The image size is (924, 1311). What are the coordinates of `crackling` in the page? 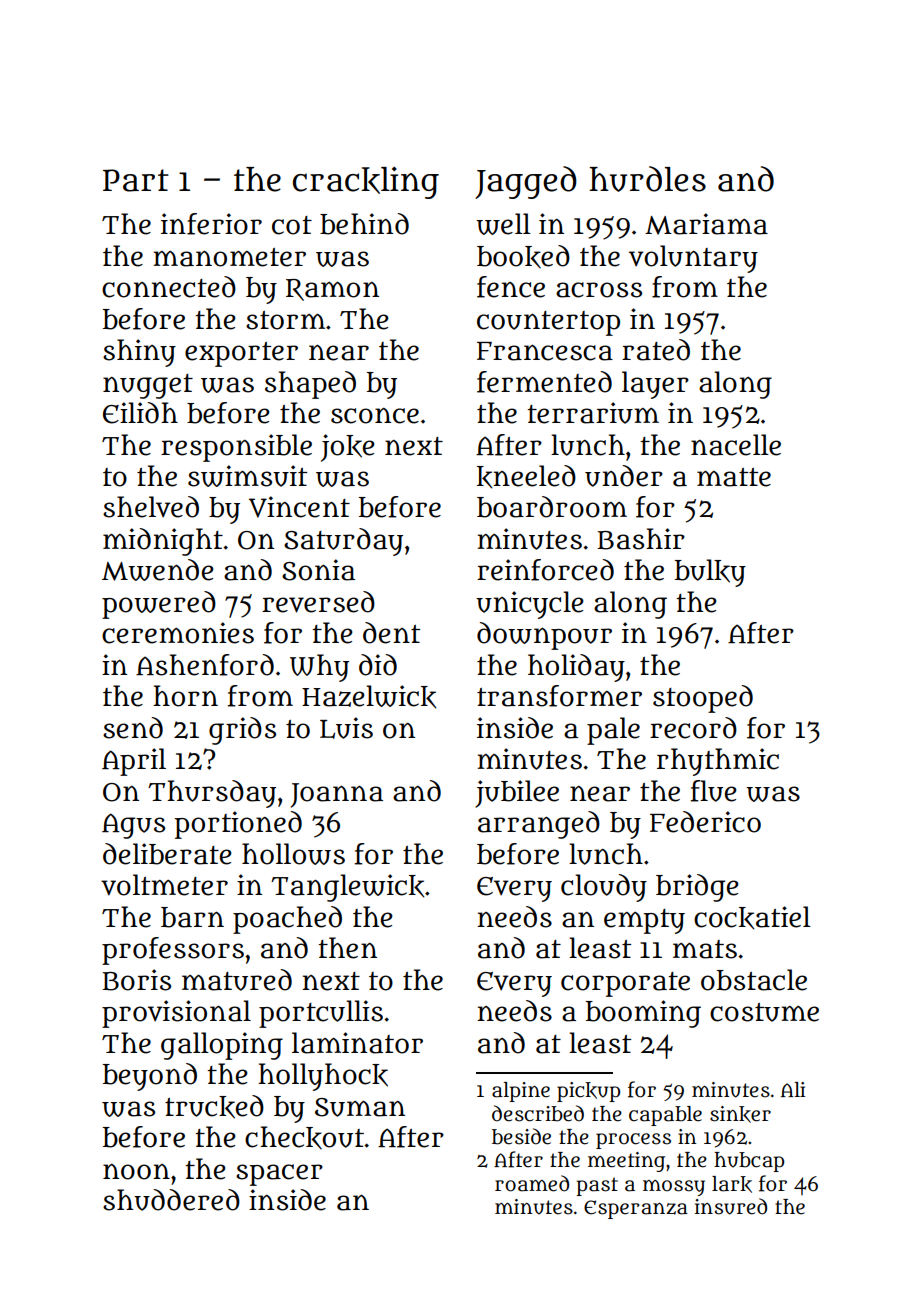 It's located at (366, 183).
